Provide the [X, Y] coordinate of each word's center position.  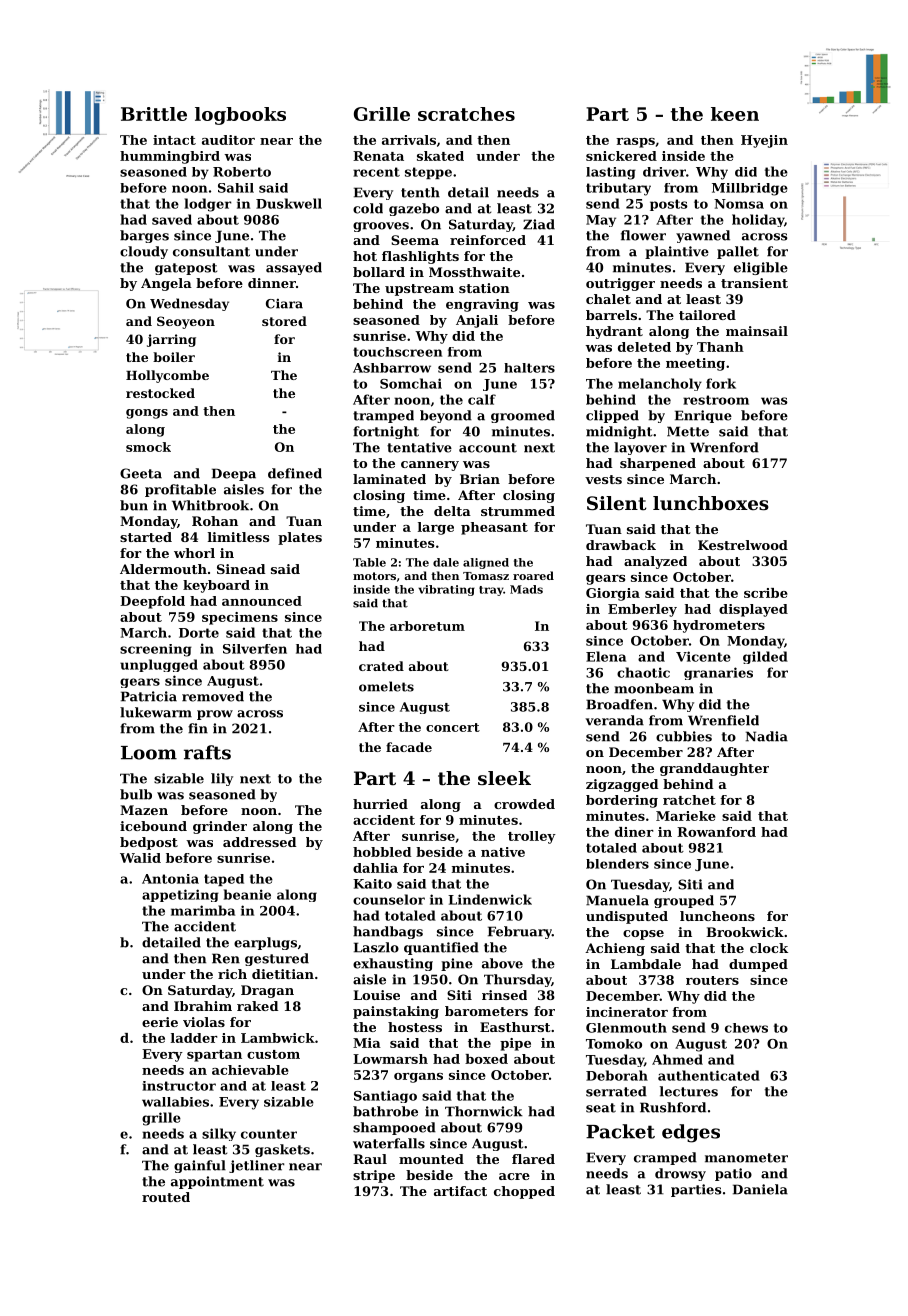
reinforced [488, 240]
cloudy [144, 252]
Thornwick [484, 1111]
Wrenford [724, 447]
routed [166, 1197]
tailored [707, 315]
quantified [441, 948]
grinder [220, 827]
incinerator [627, 1012]
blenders [617, 864]
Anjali [477, 321]
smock [148, 447]
